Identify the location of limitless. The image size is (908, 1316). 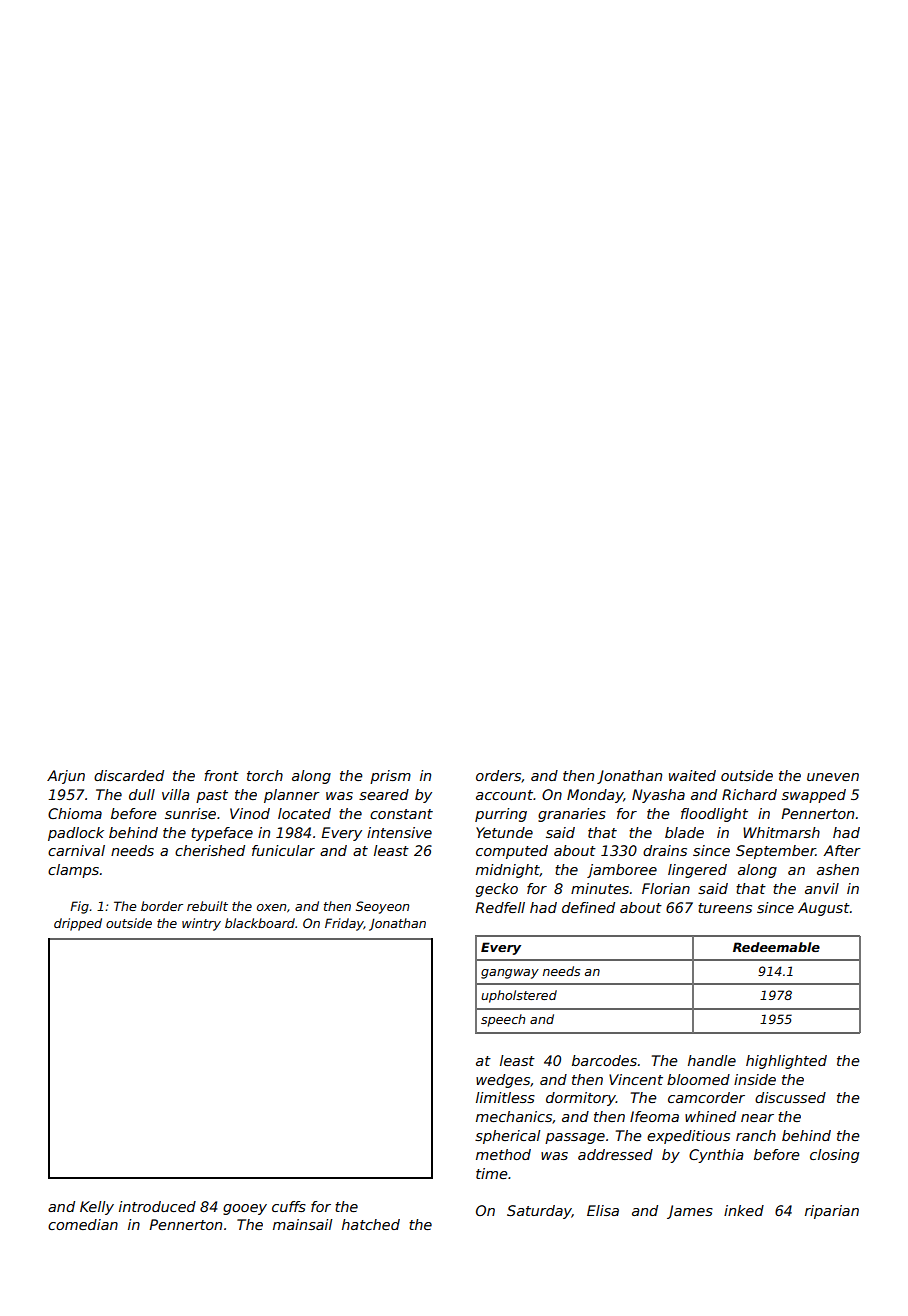
(505, 1097).
